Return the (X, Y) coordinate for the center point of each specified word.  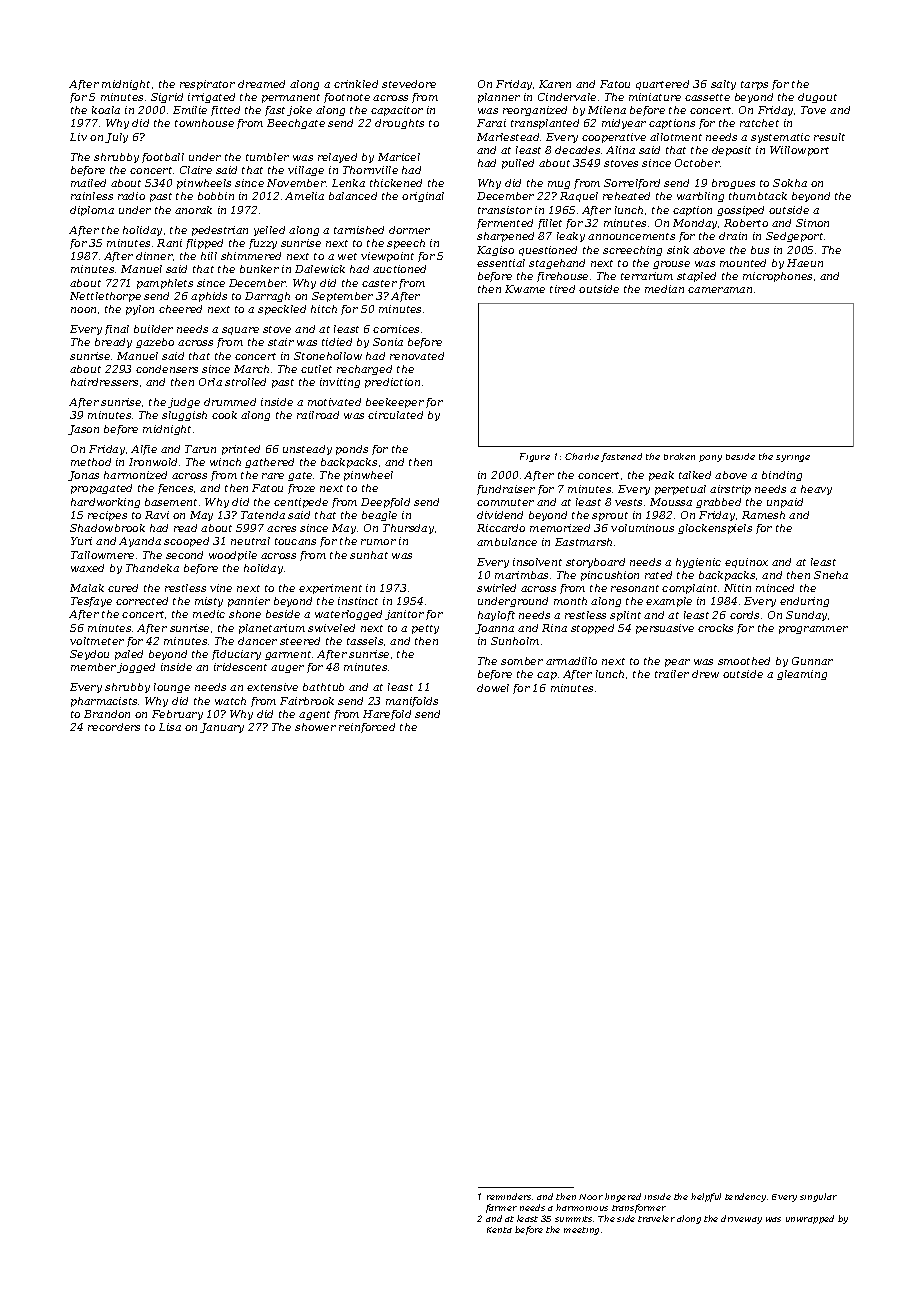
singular (818, 1197)
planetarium (272, 629)
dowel (493, 688)
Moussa (671, 502)
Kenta (499, 1230)
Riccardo (501, 528)
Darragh (267, 297)
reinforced (367, 728)
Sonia (388, 342)
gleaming (802, 675)
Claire (196, 170)
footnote (347, 98)
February (177, 715)
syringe (793, 458)
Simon (812, 223)
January (222, 728)
